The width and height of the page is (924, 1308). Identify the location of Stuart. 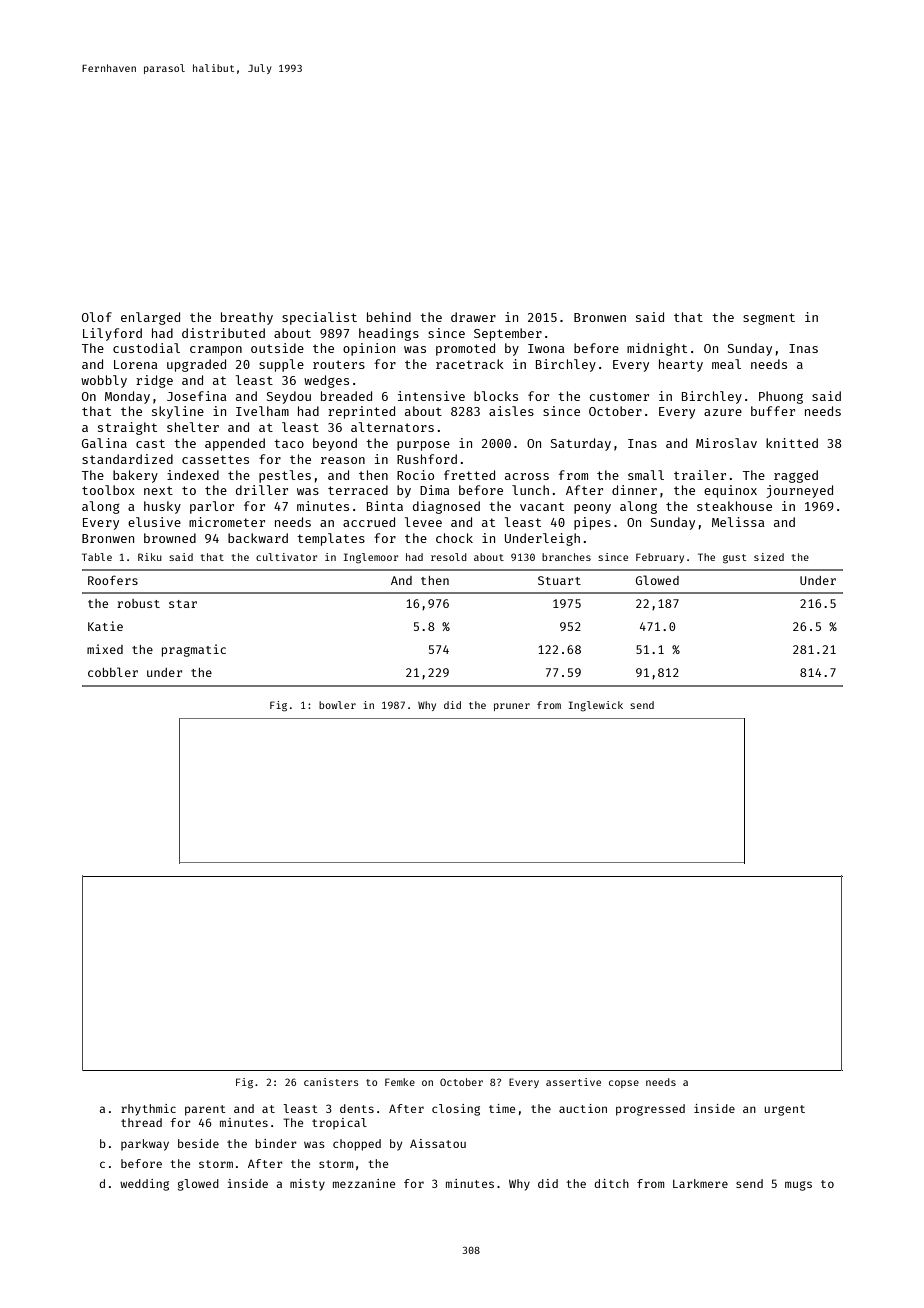
(559, 580).
